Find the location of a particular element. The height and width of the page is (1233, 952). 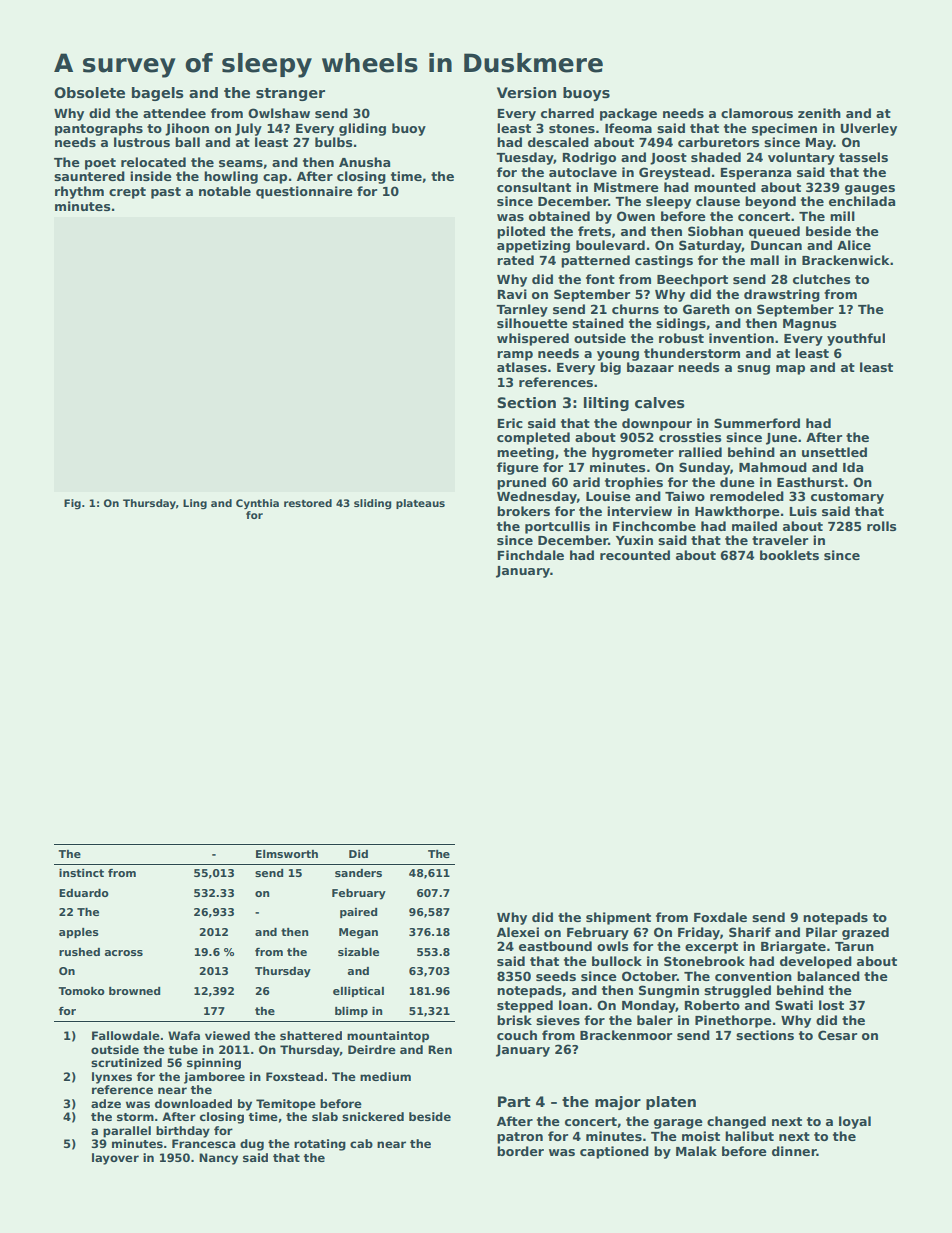

dinner is located at coordinates (794, 1151).
